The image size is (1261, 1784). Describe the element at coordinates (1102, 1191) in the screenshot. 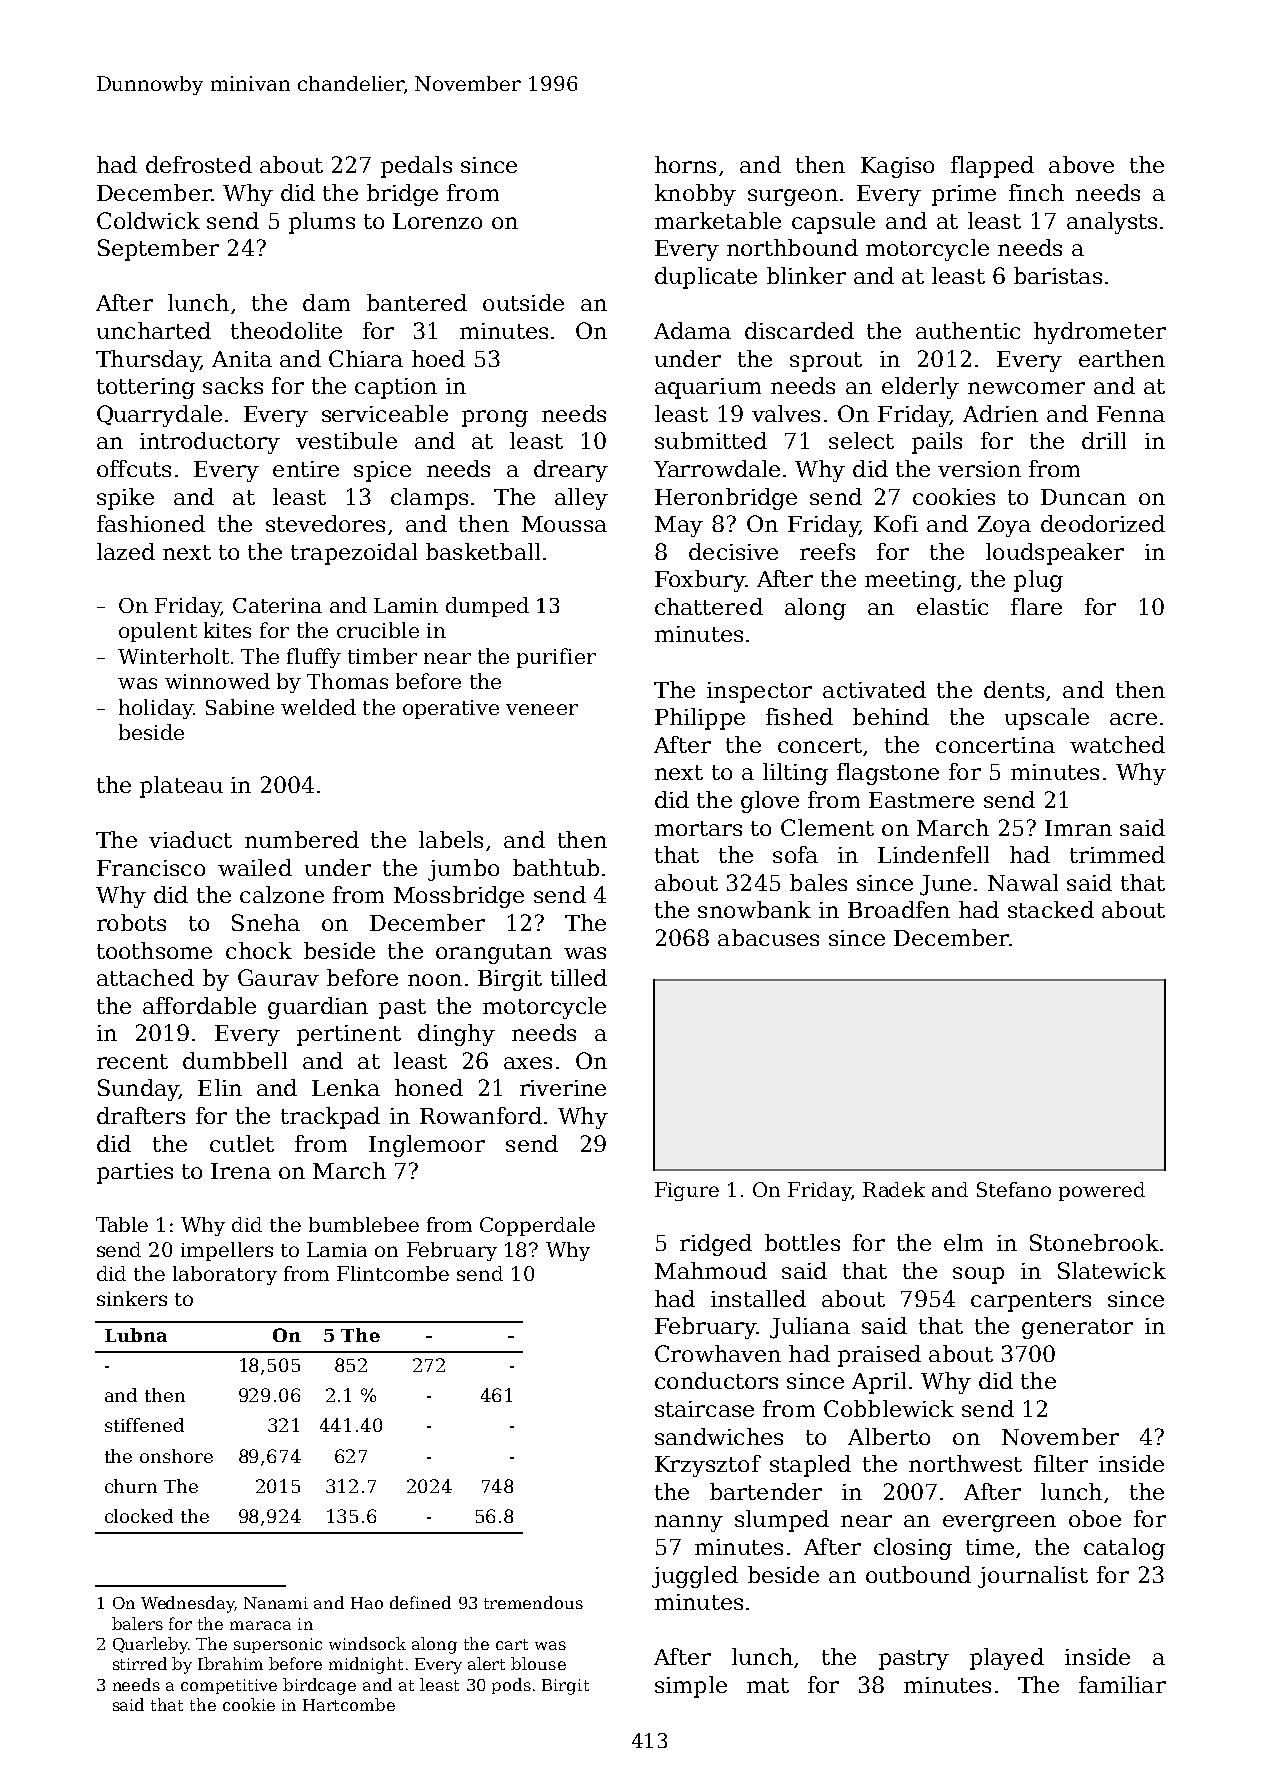

I see `powered` at that location.
